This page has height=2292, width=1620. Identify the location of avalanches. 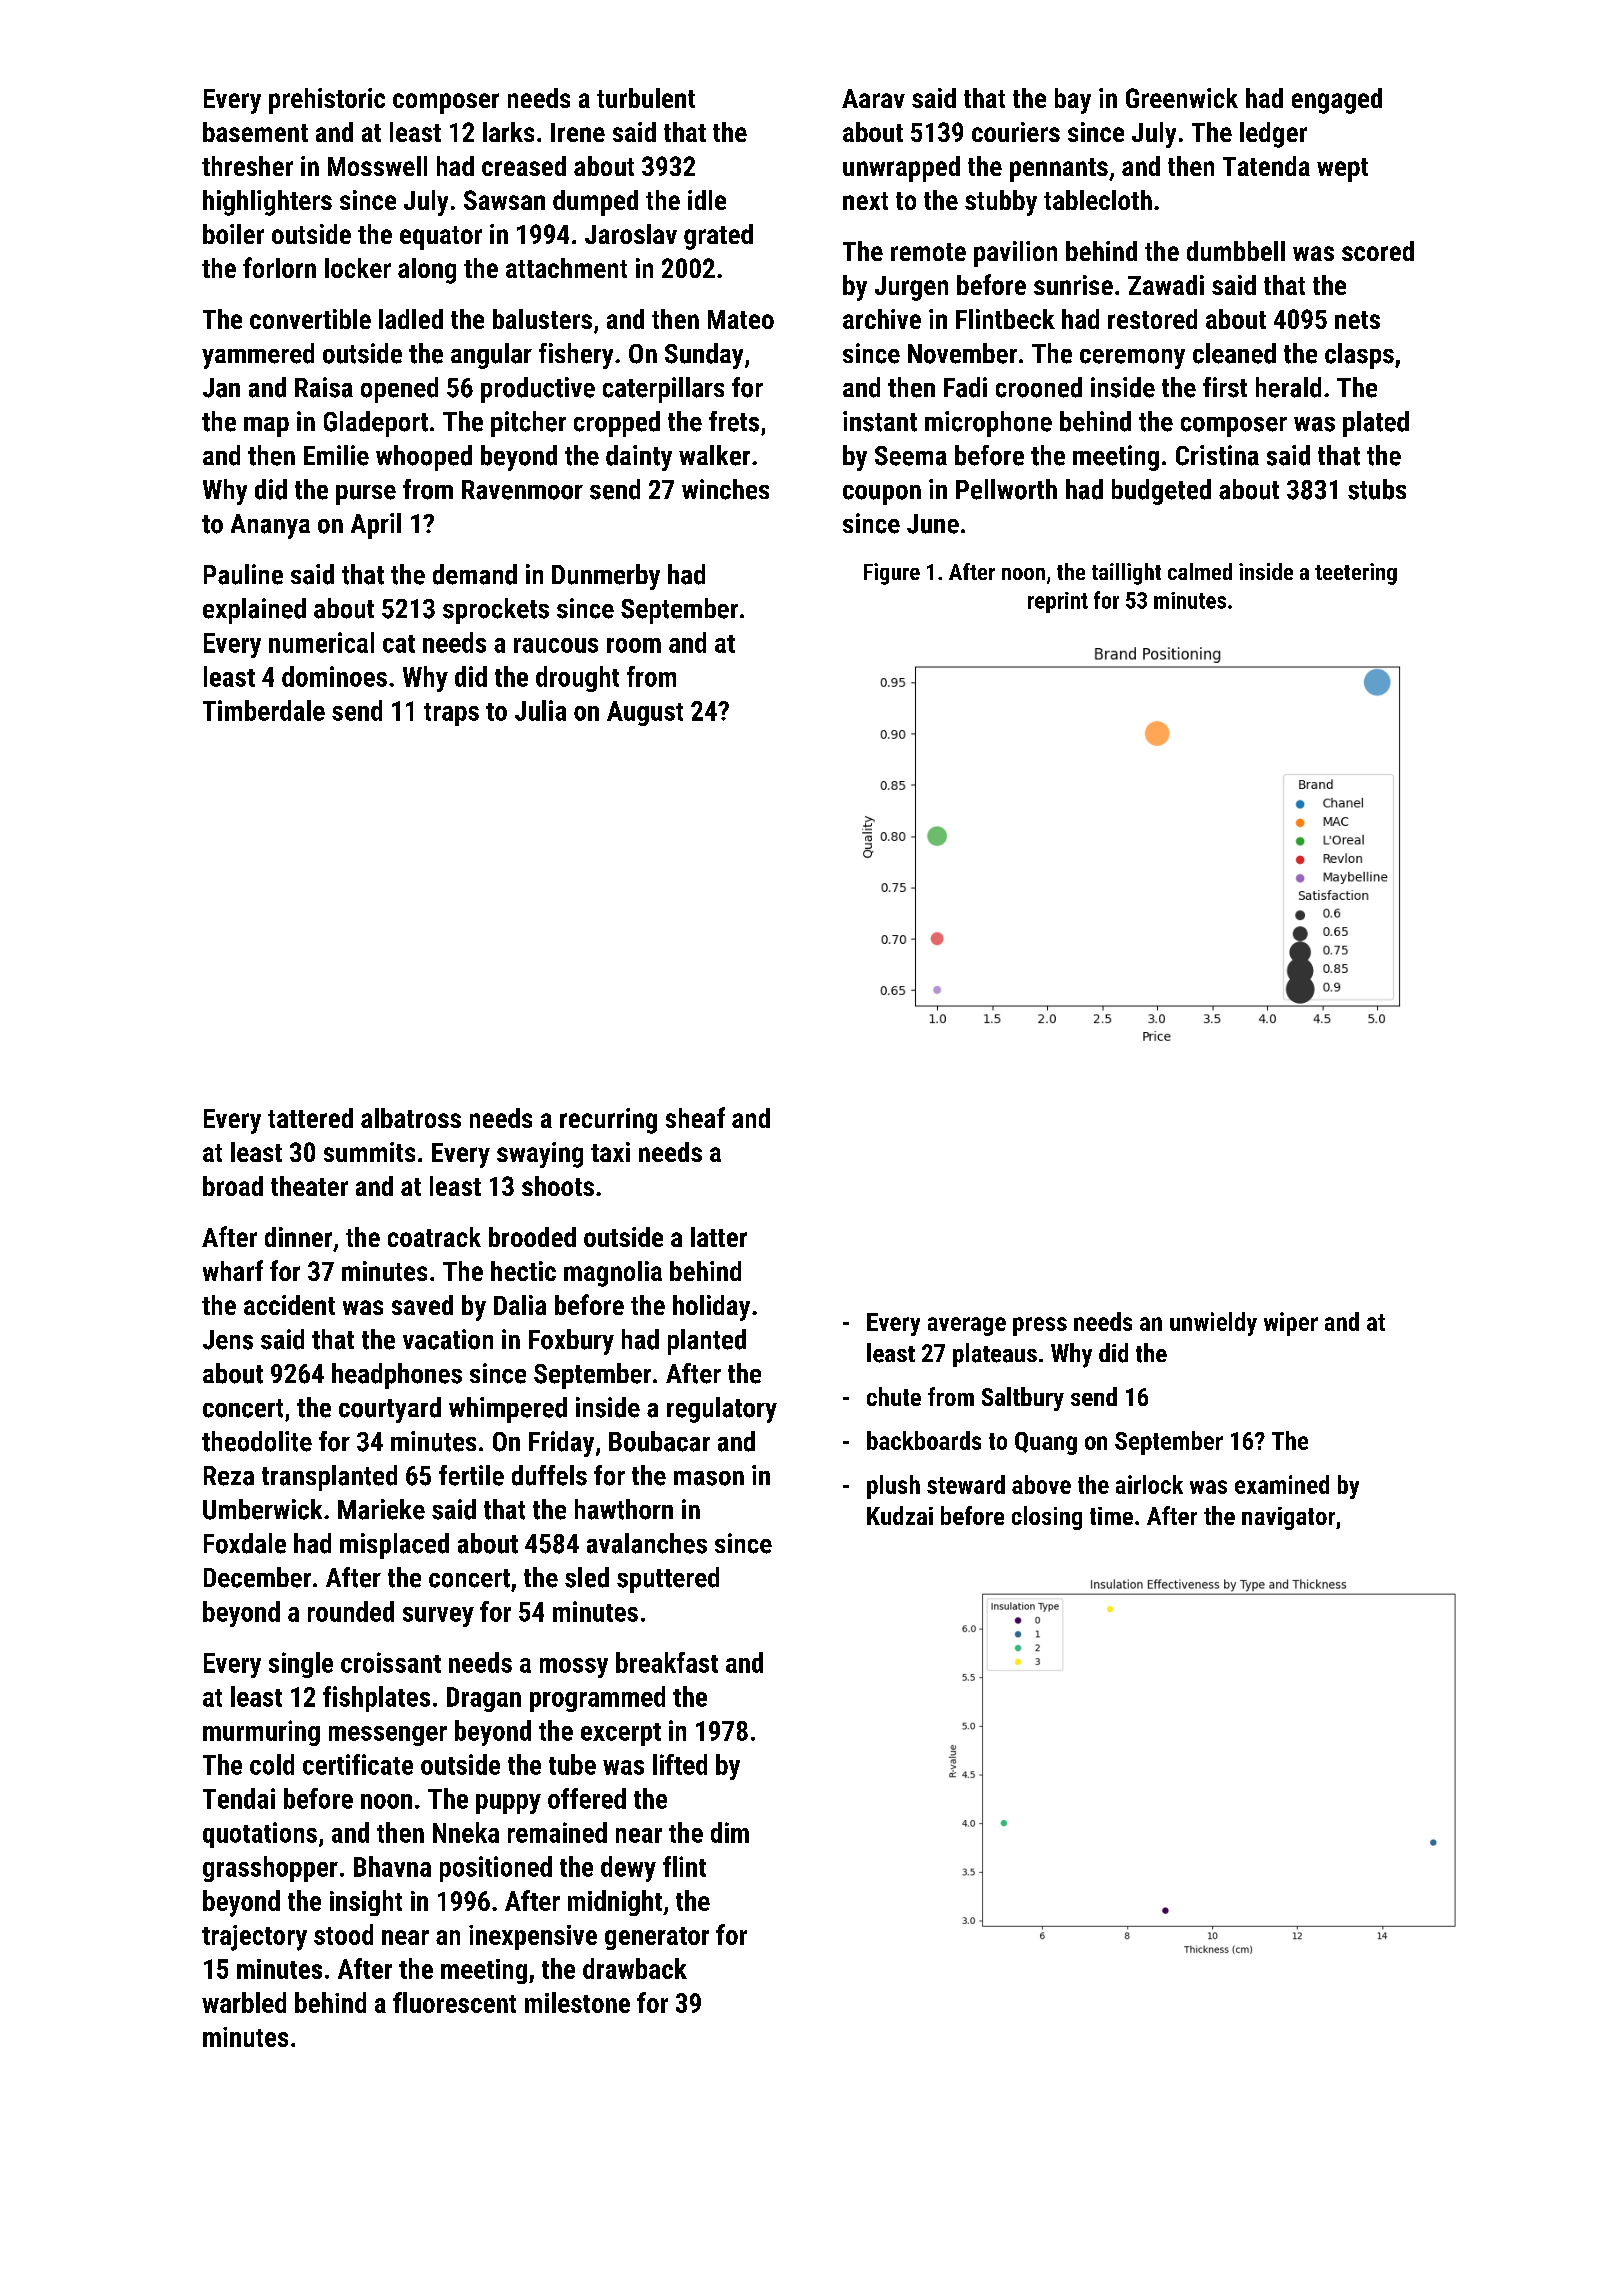
(647, 1543).
